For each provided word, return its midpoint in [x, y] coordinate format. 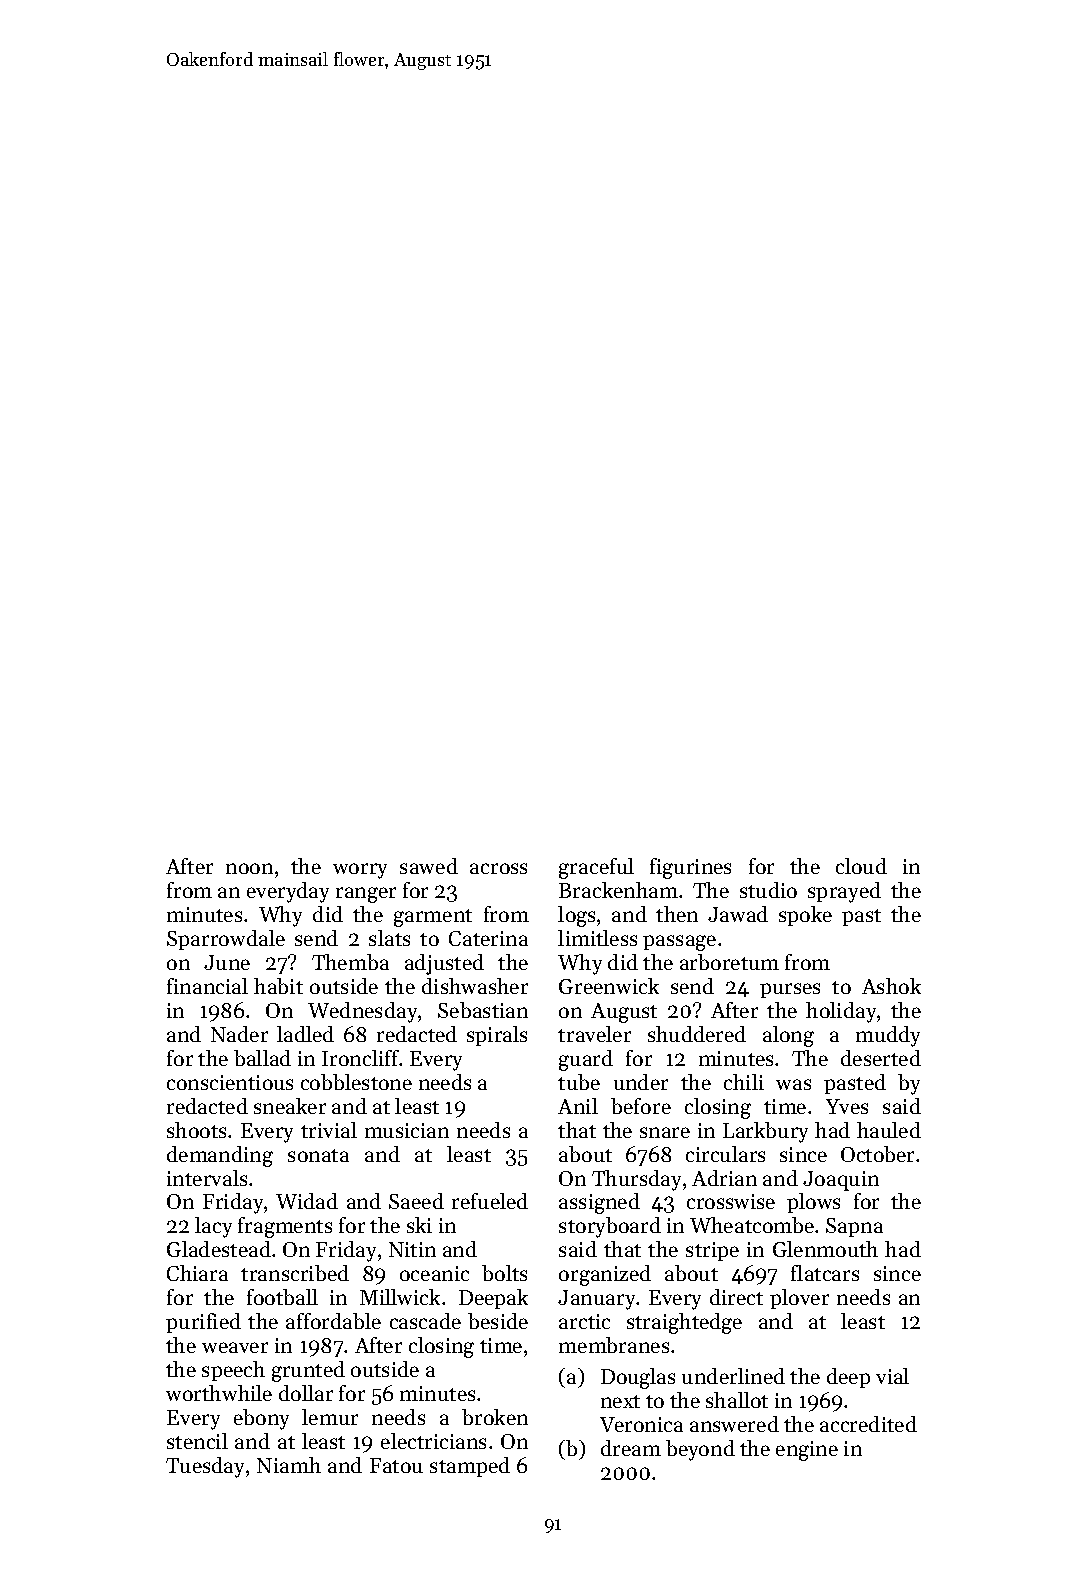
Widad [307, 1201]
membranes [614, 1345]
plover [799, 1299]
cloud [861, 866]
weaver [235, 1347]
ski [419, 1225]
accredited [868, 1424]
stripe [712, 1251]
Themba [350, 962]
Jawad [738, 914]
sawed [429, 866]
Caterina [488, 938]
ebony [261, 1419]
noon [249, 868]
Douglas [638, 1378]
